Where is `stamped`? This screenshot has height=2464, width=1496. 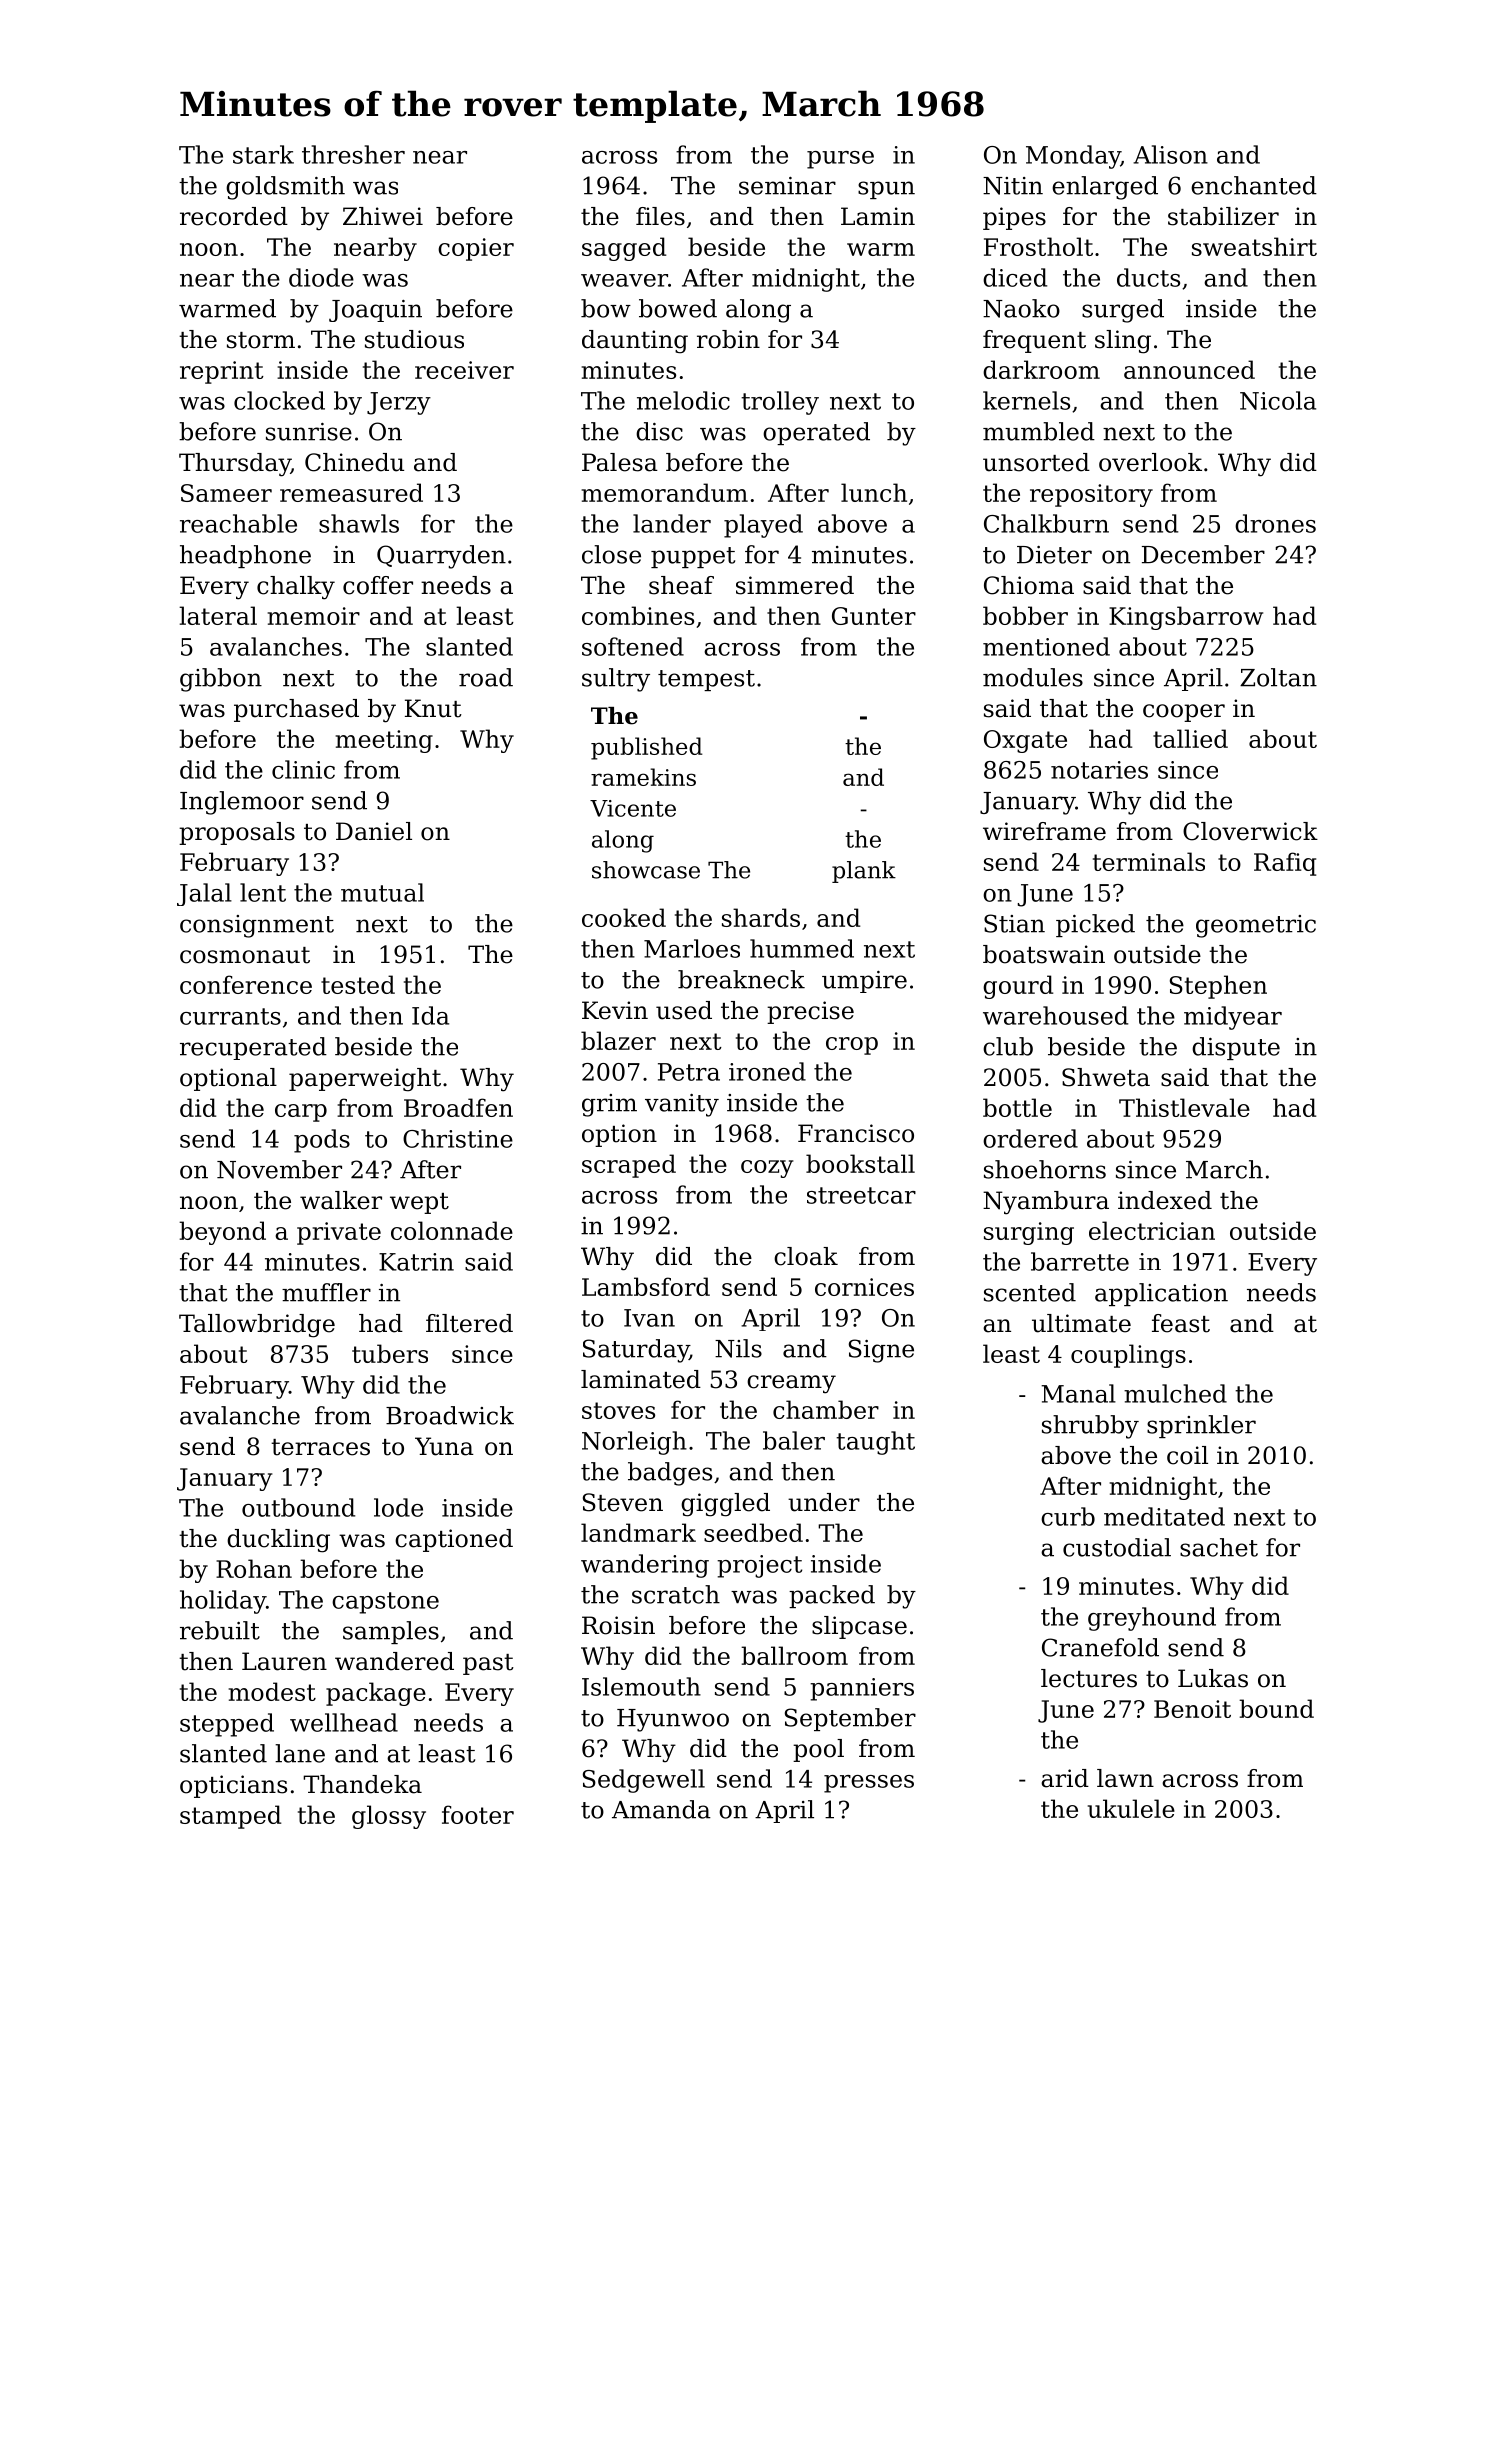 stamped is located at coordinates (230, 1817).
